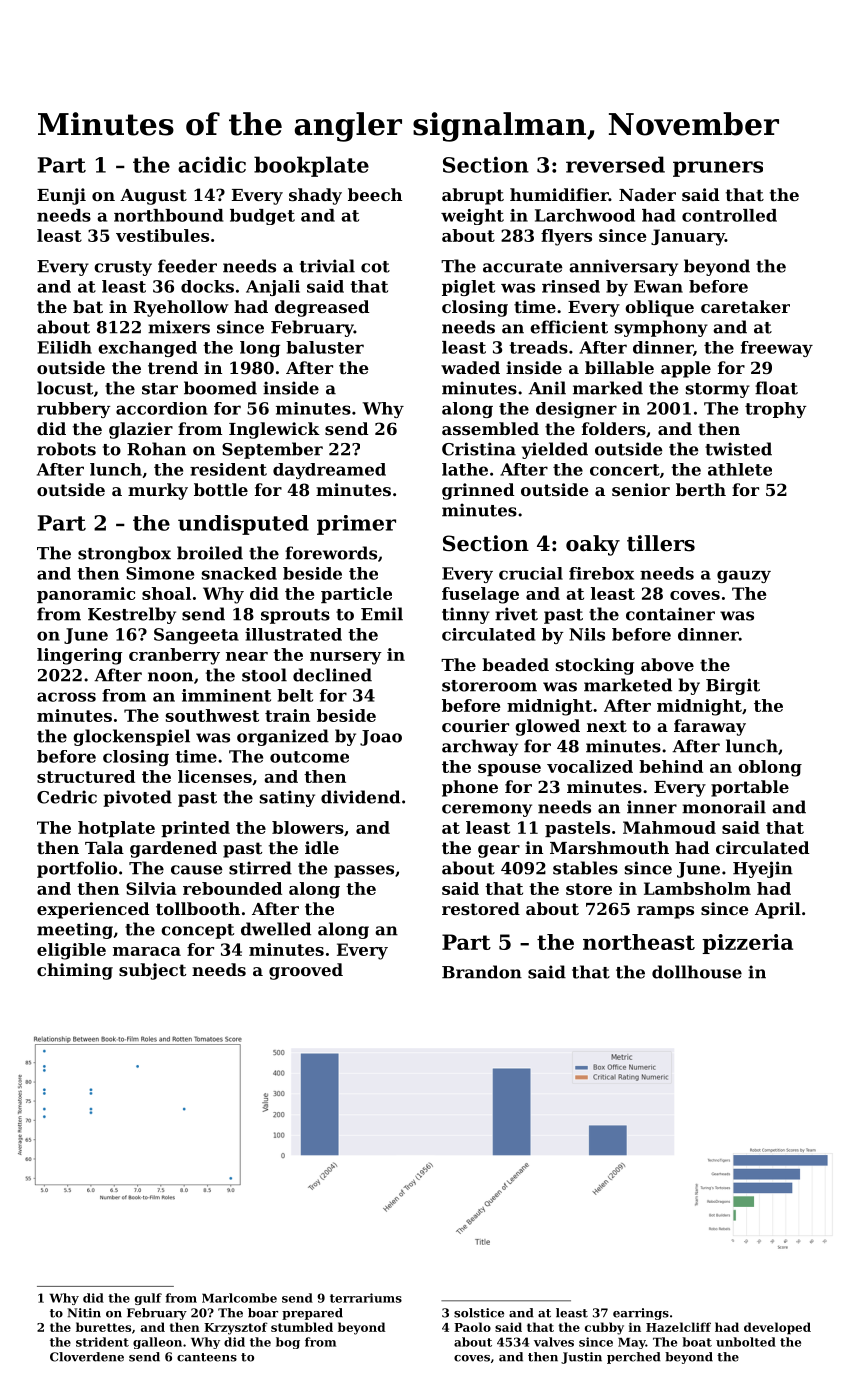  Describe the element at coordinates (490, 428) in the page. I see `assembled` at that location.
